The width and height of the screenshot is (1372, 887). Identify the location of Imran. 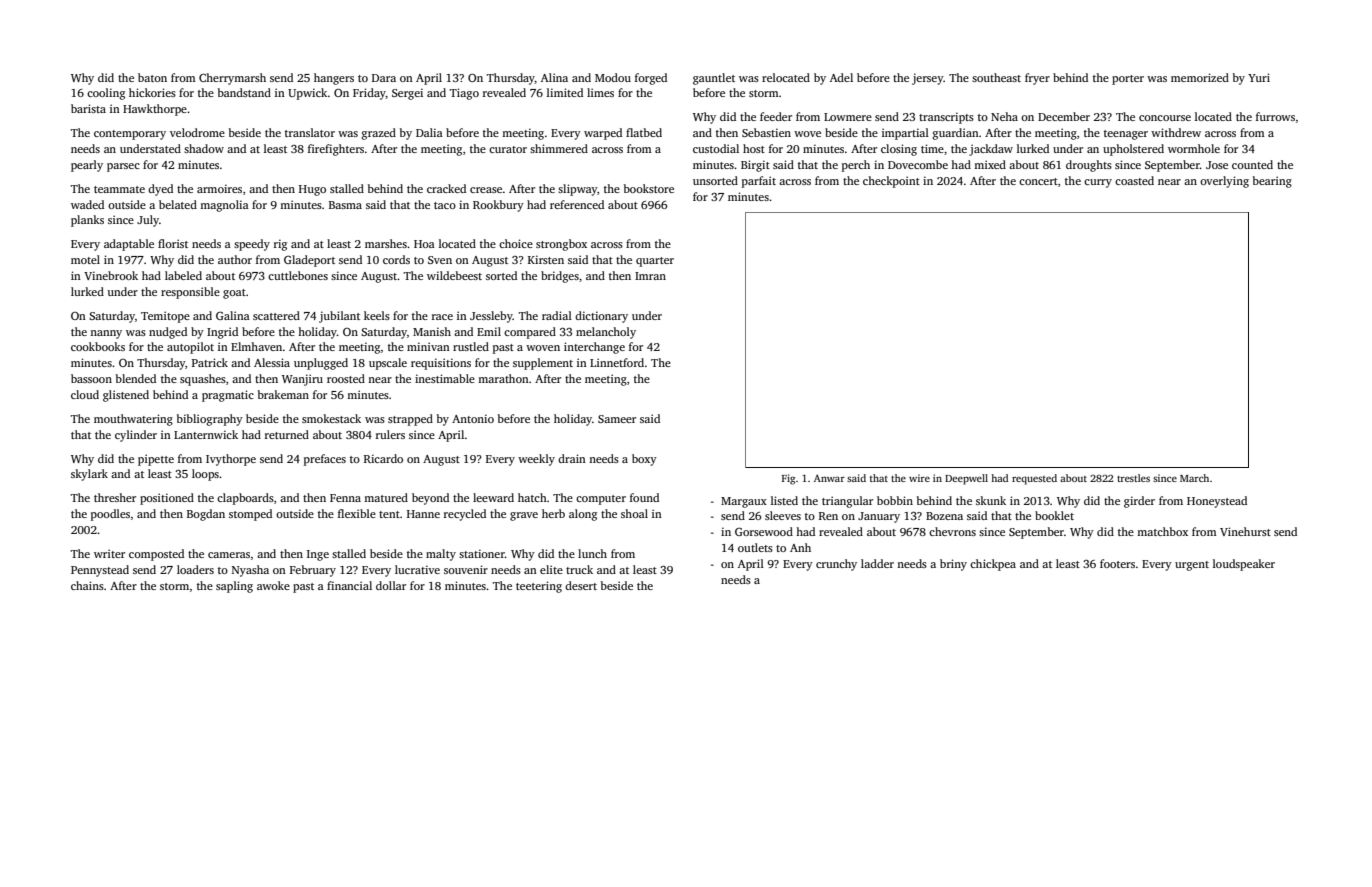
(650, 276).
